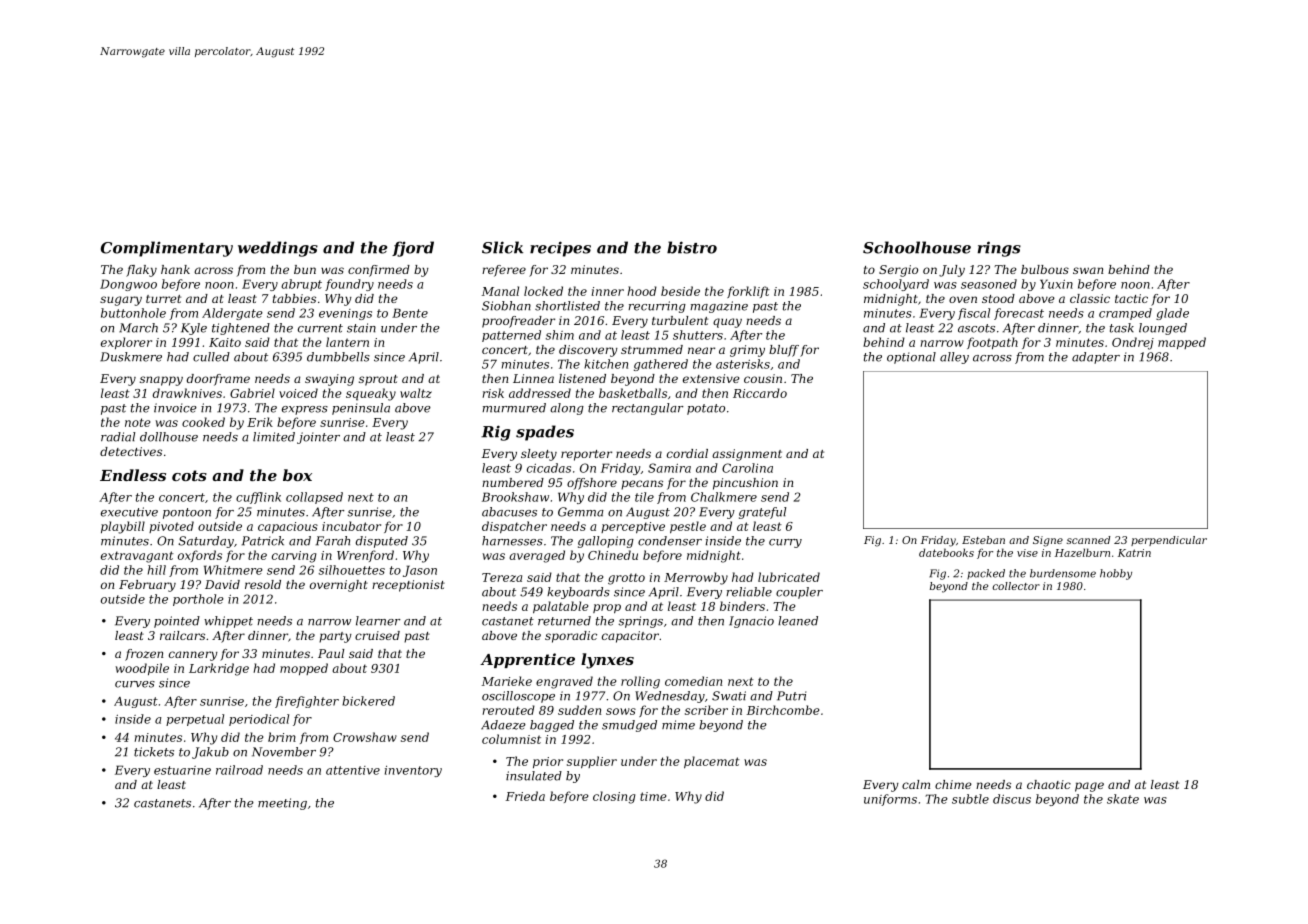 The height and width of the image is (924, 1308). Describe the element at coordinates (282, 804) in the image. I see `meeting` at that location.
